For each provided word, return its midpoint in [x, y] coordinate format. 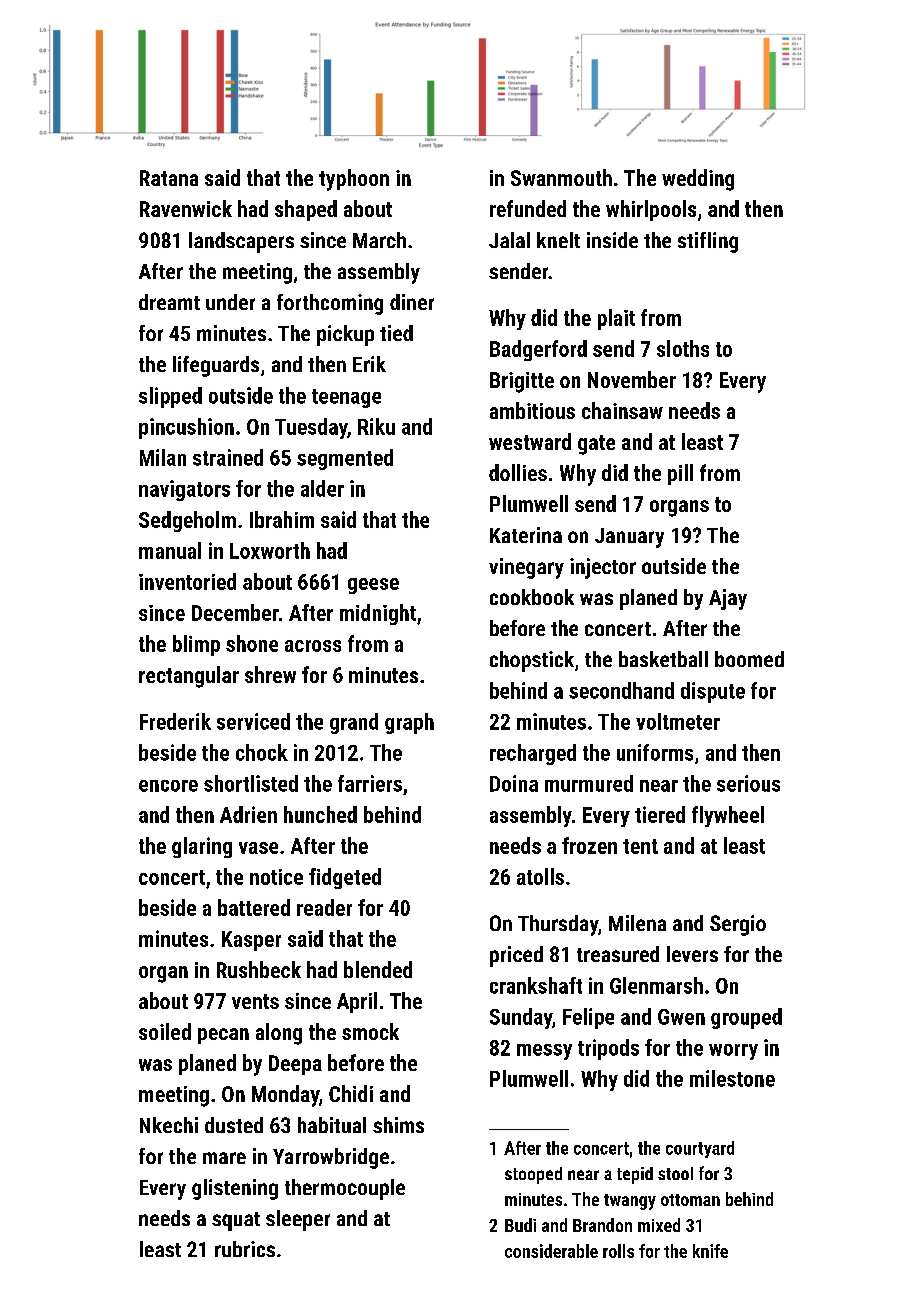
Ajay [728, 599]
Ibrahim [282, 519]
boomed [749, 659]
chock [262, 752]
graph [409, 723]
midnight [378, 614]
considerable [551, 1251]
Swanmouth [561, 177]
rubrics [245, 1249]
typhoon [354, 180]
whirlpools [651, 210]
